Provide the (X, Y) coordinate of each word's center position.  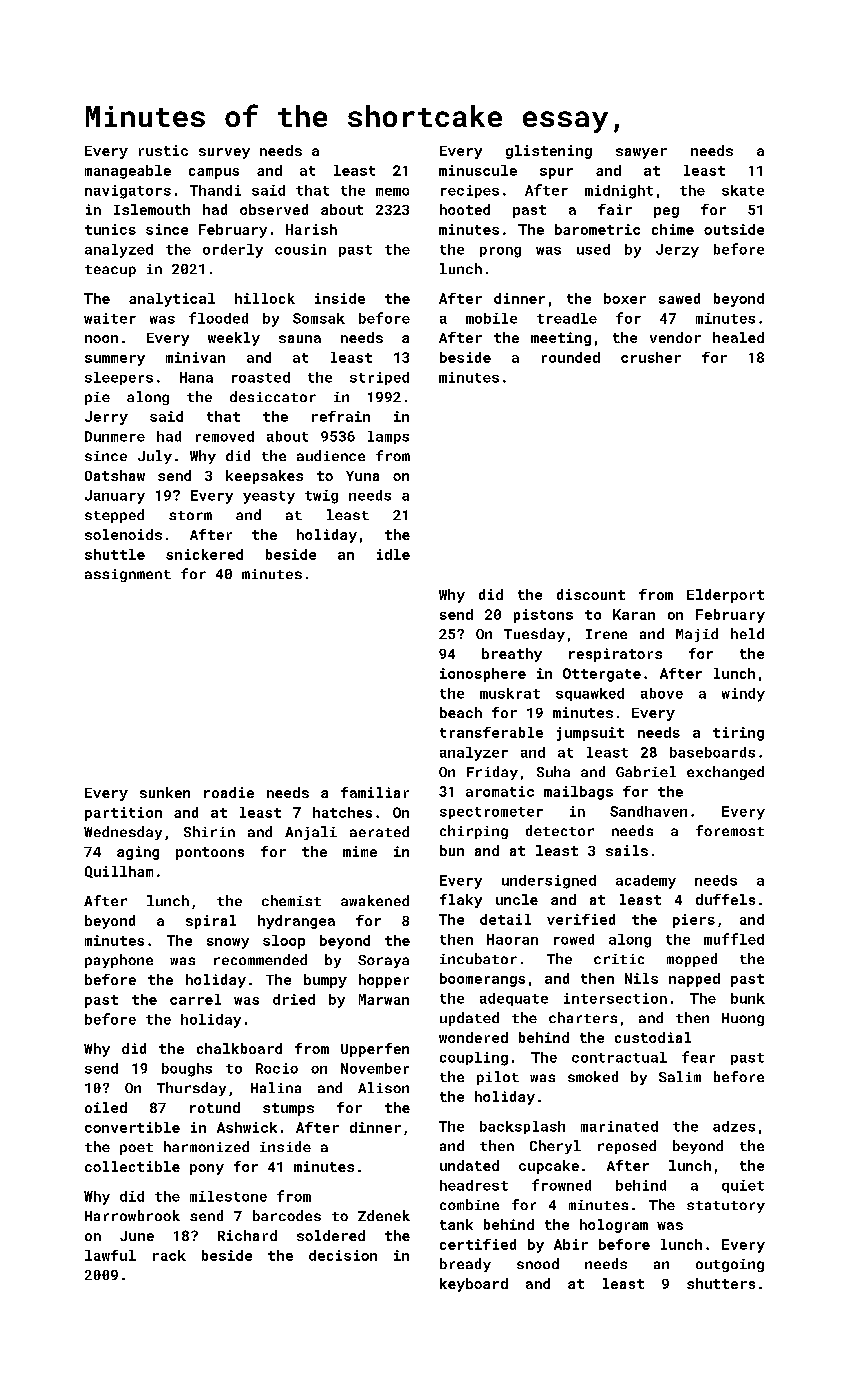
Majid (697, 635)
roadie (229, 792)
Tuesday (534, 635)
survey (224, 153)
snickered (204, 554)
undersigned (549, 882)
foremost (730, 830)
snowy (228, 943)
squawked (590, 694)
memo (392, 192)
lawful (110, 1255)
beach (461, 712)
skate (743, 190)
